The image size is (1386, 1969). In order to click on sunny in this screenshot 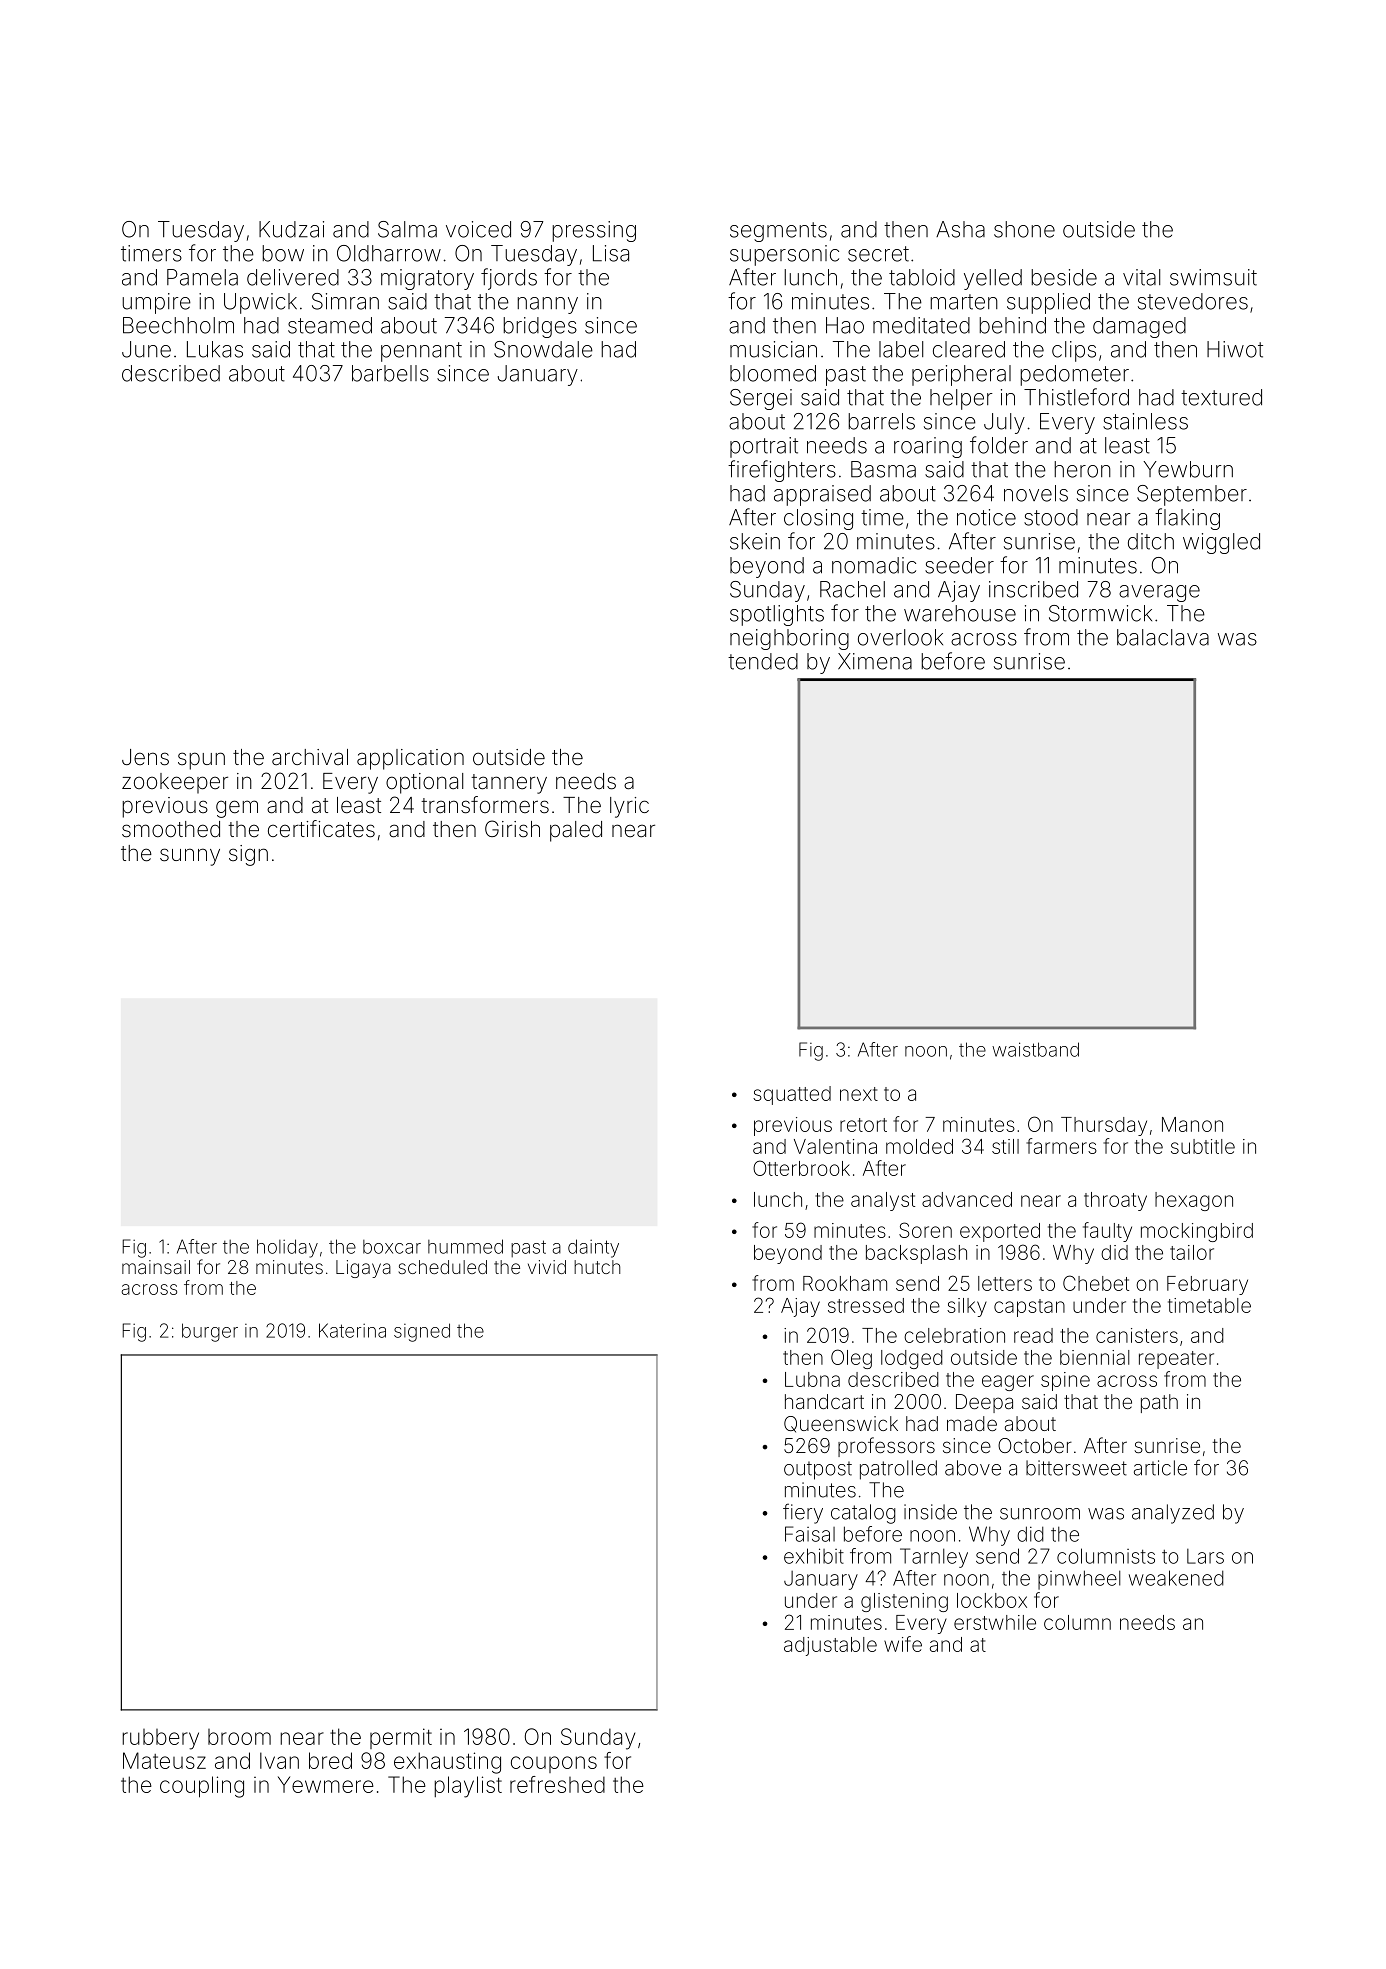, I will do `click(190, 857)`.
